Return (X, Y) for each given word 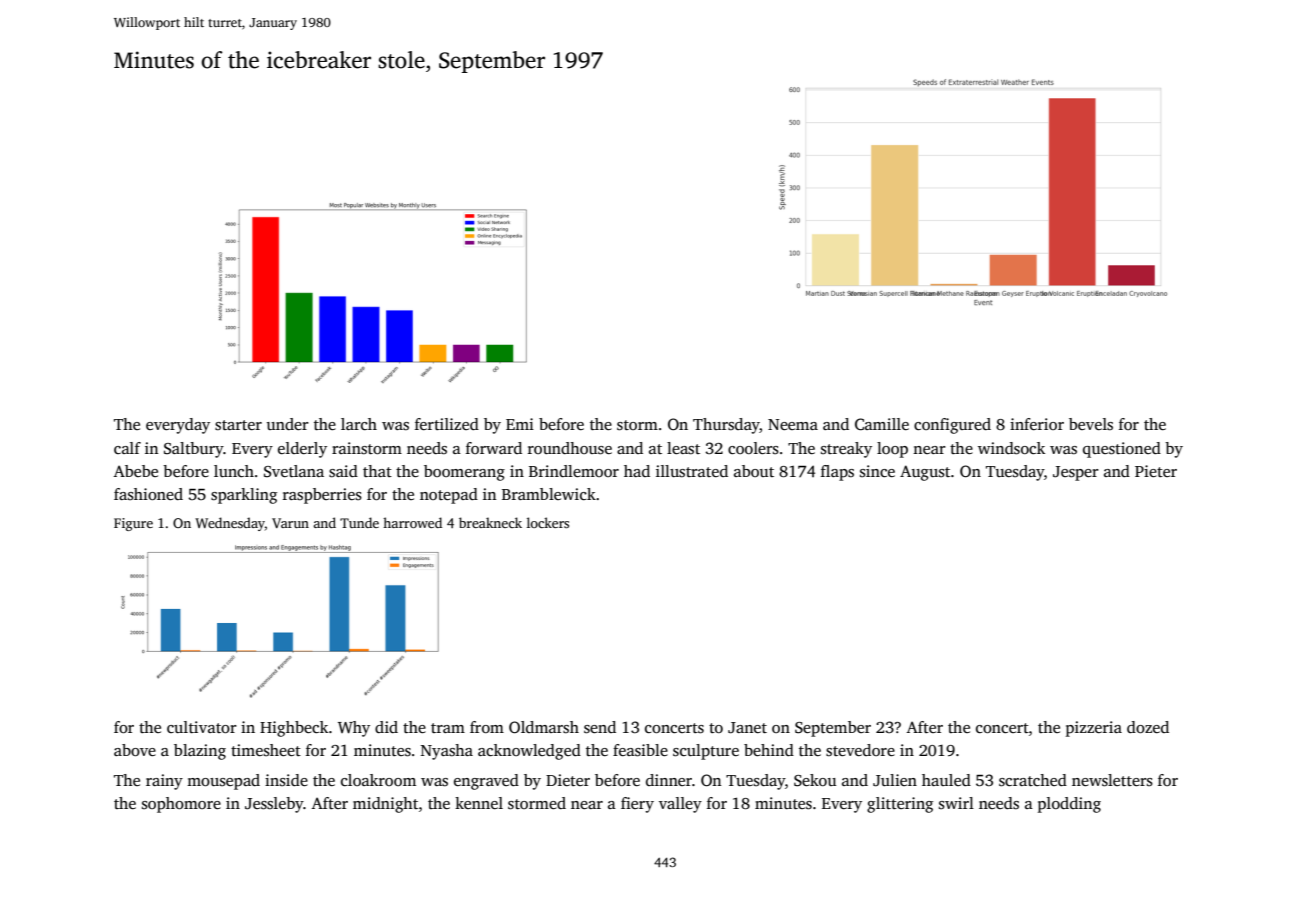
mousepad (223, 782)
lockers (548, 522)
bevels (1091, 424)
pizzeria (1094, 729)
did (386, 727)
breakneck (490, 522)
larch (359, 424)
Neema (793, 424)
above (135, 750)
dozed (1148, 727)
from (487, 727)
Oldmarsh (544, 727)
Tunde (359, 522)
